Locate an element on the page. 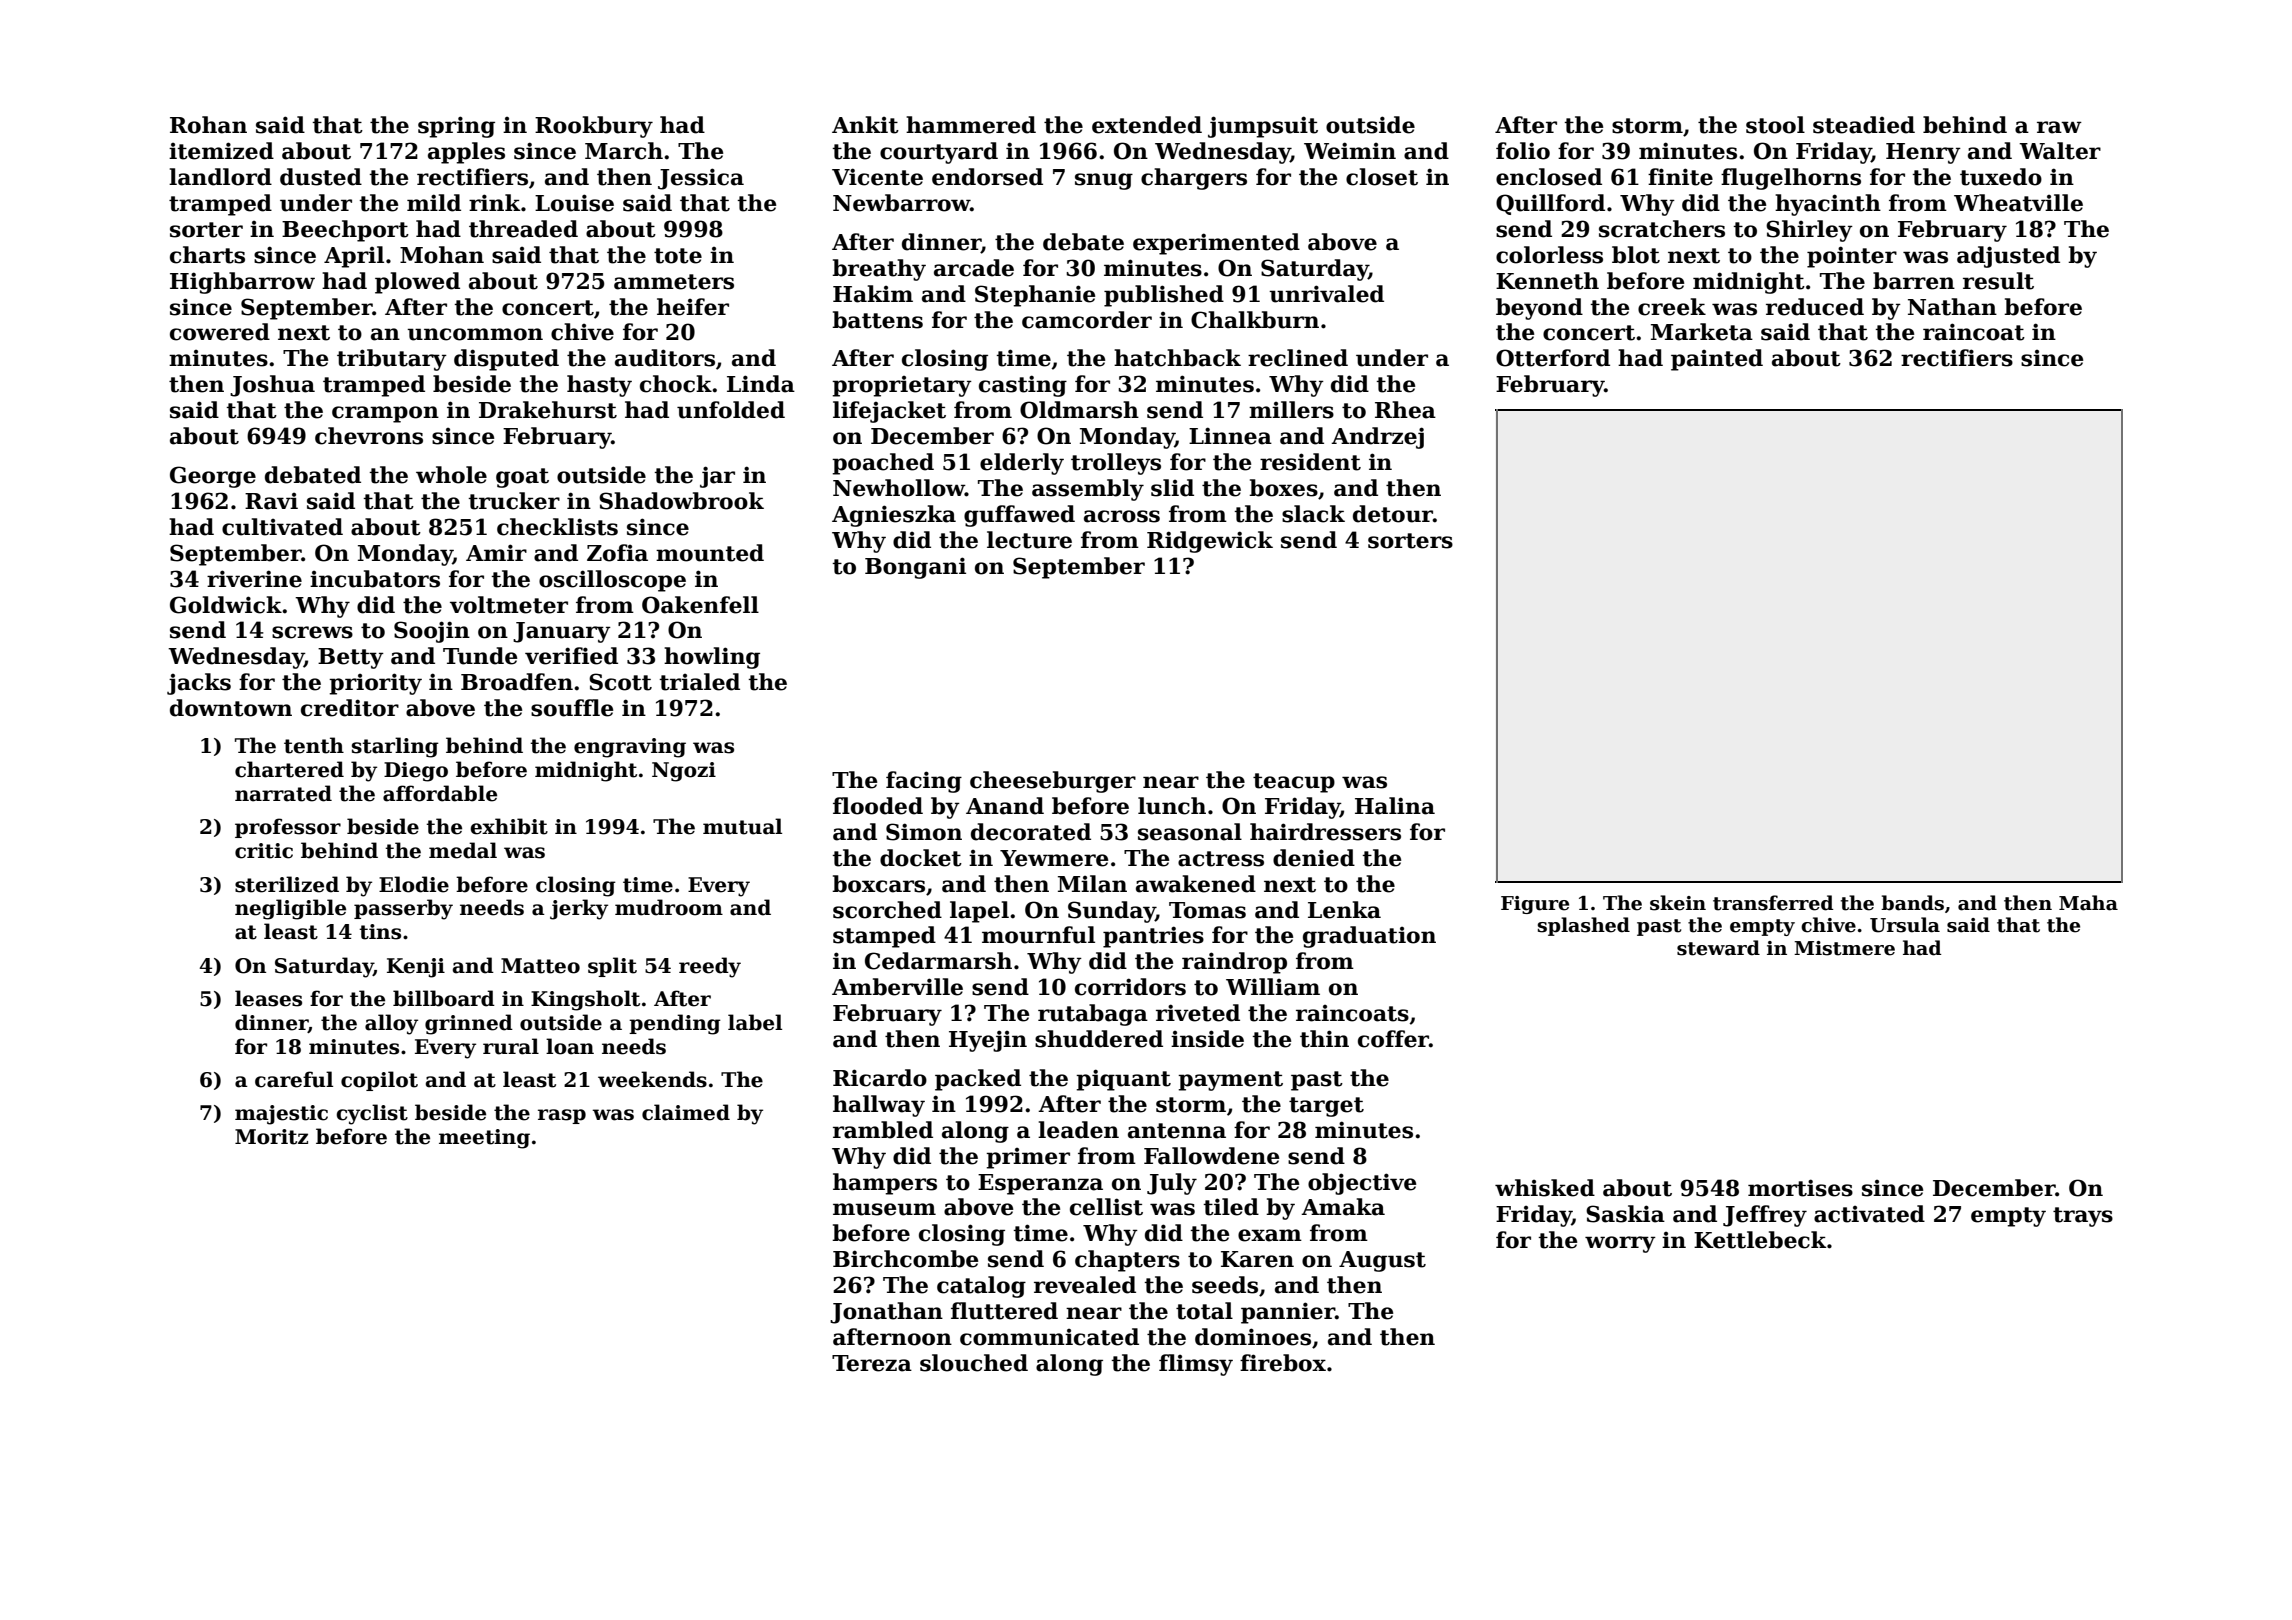 The height and width of the document is (1620, 2292). souffle is located at coordinates (572, 708).
